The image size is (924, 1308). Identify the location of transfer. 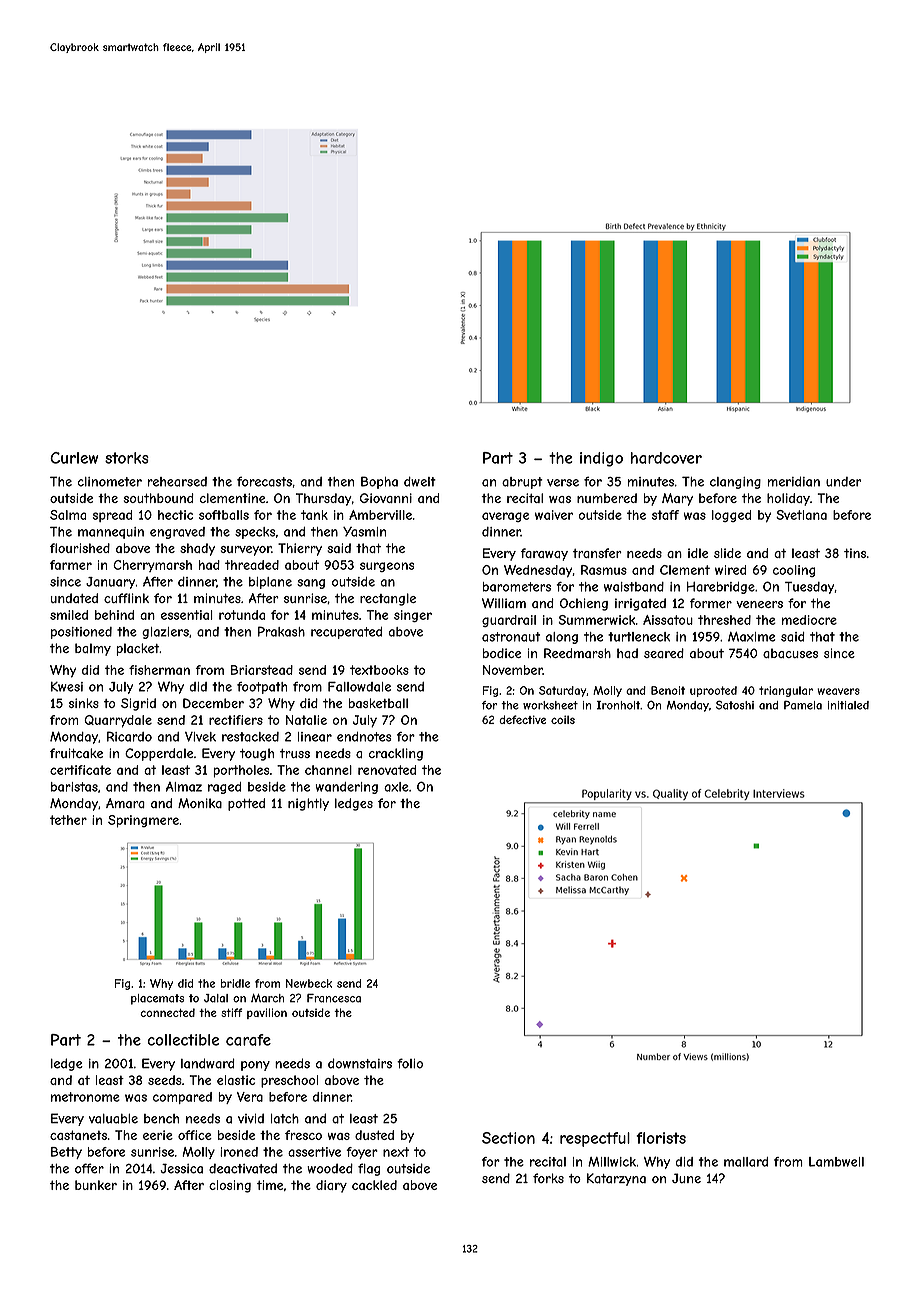
(597, 553).
